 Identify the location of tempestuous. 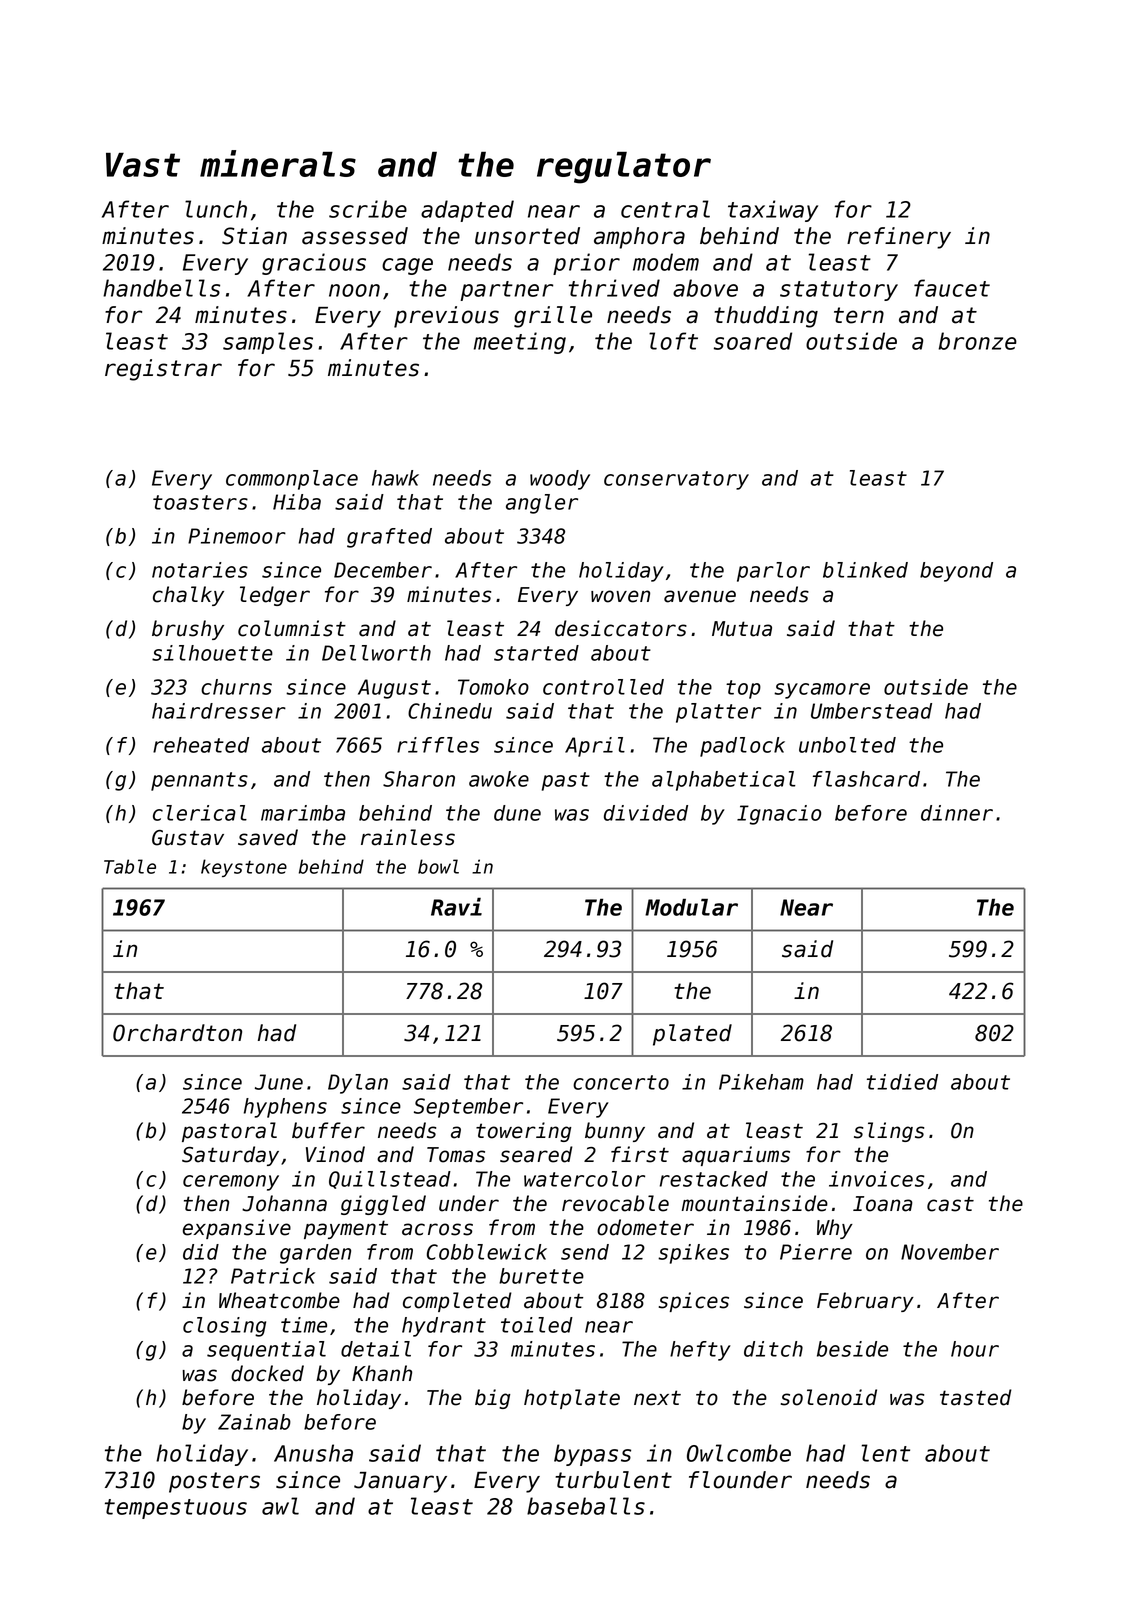
(176, 1509).
